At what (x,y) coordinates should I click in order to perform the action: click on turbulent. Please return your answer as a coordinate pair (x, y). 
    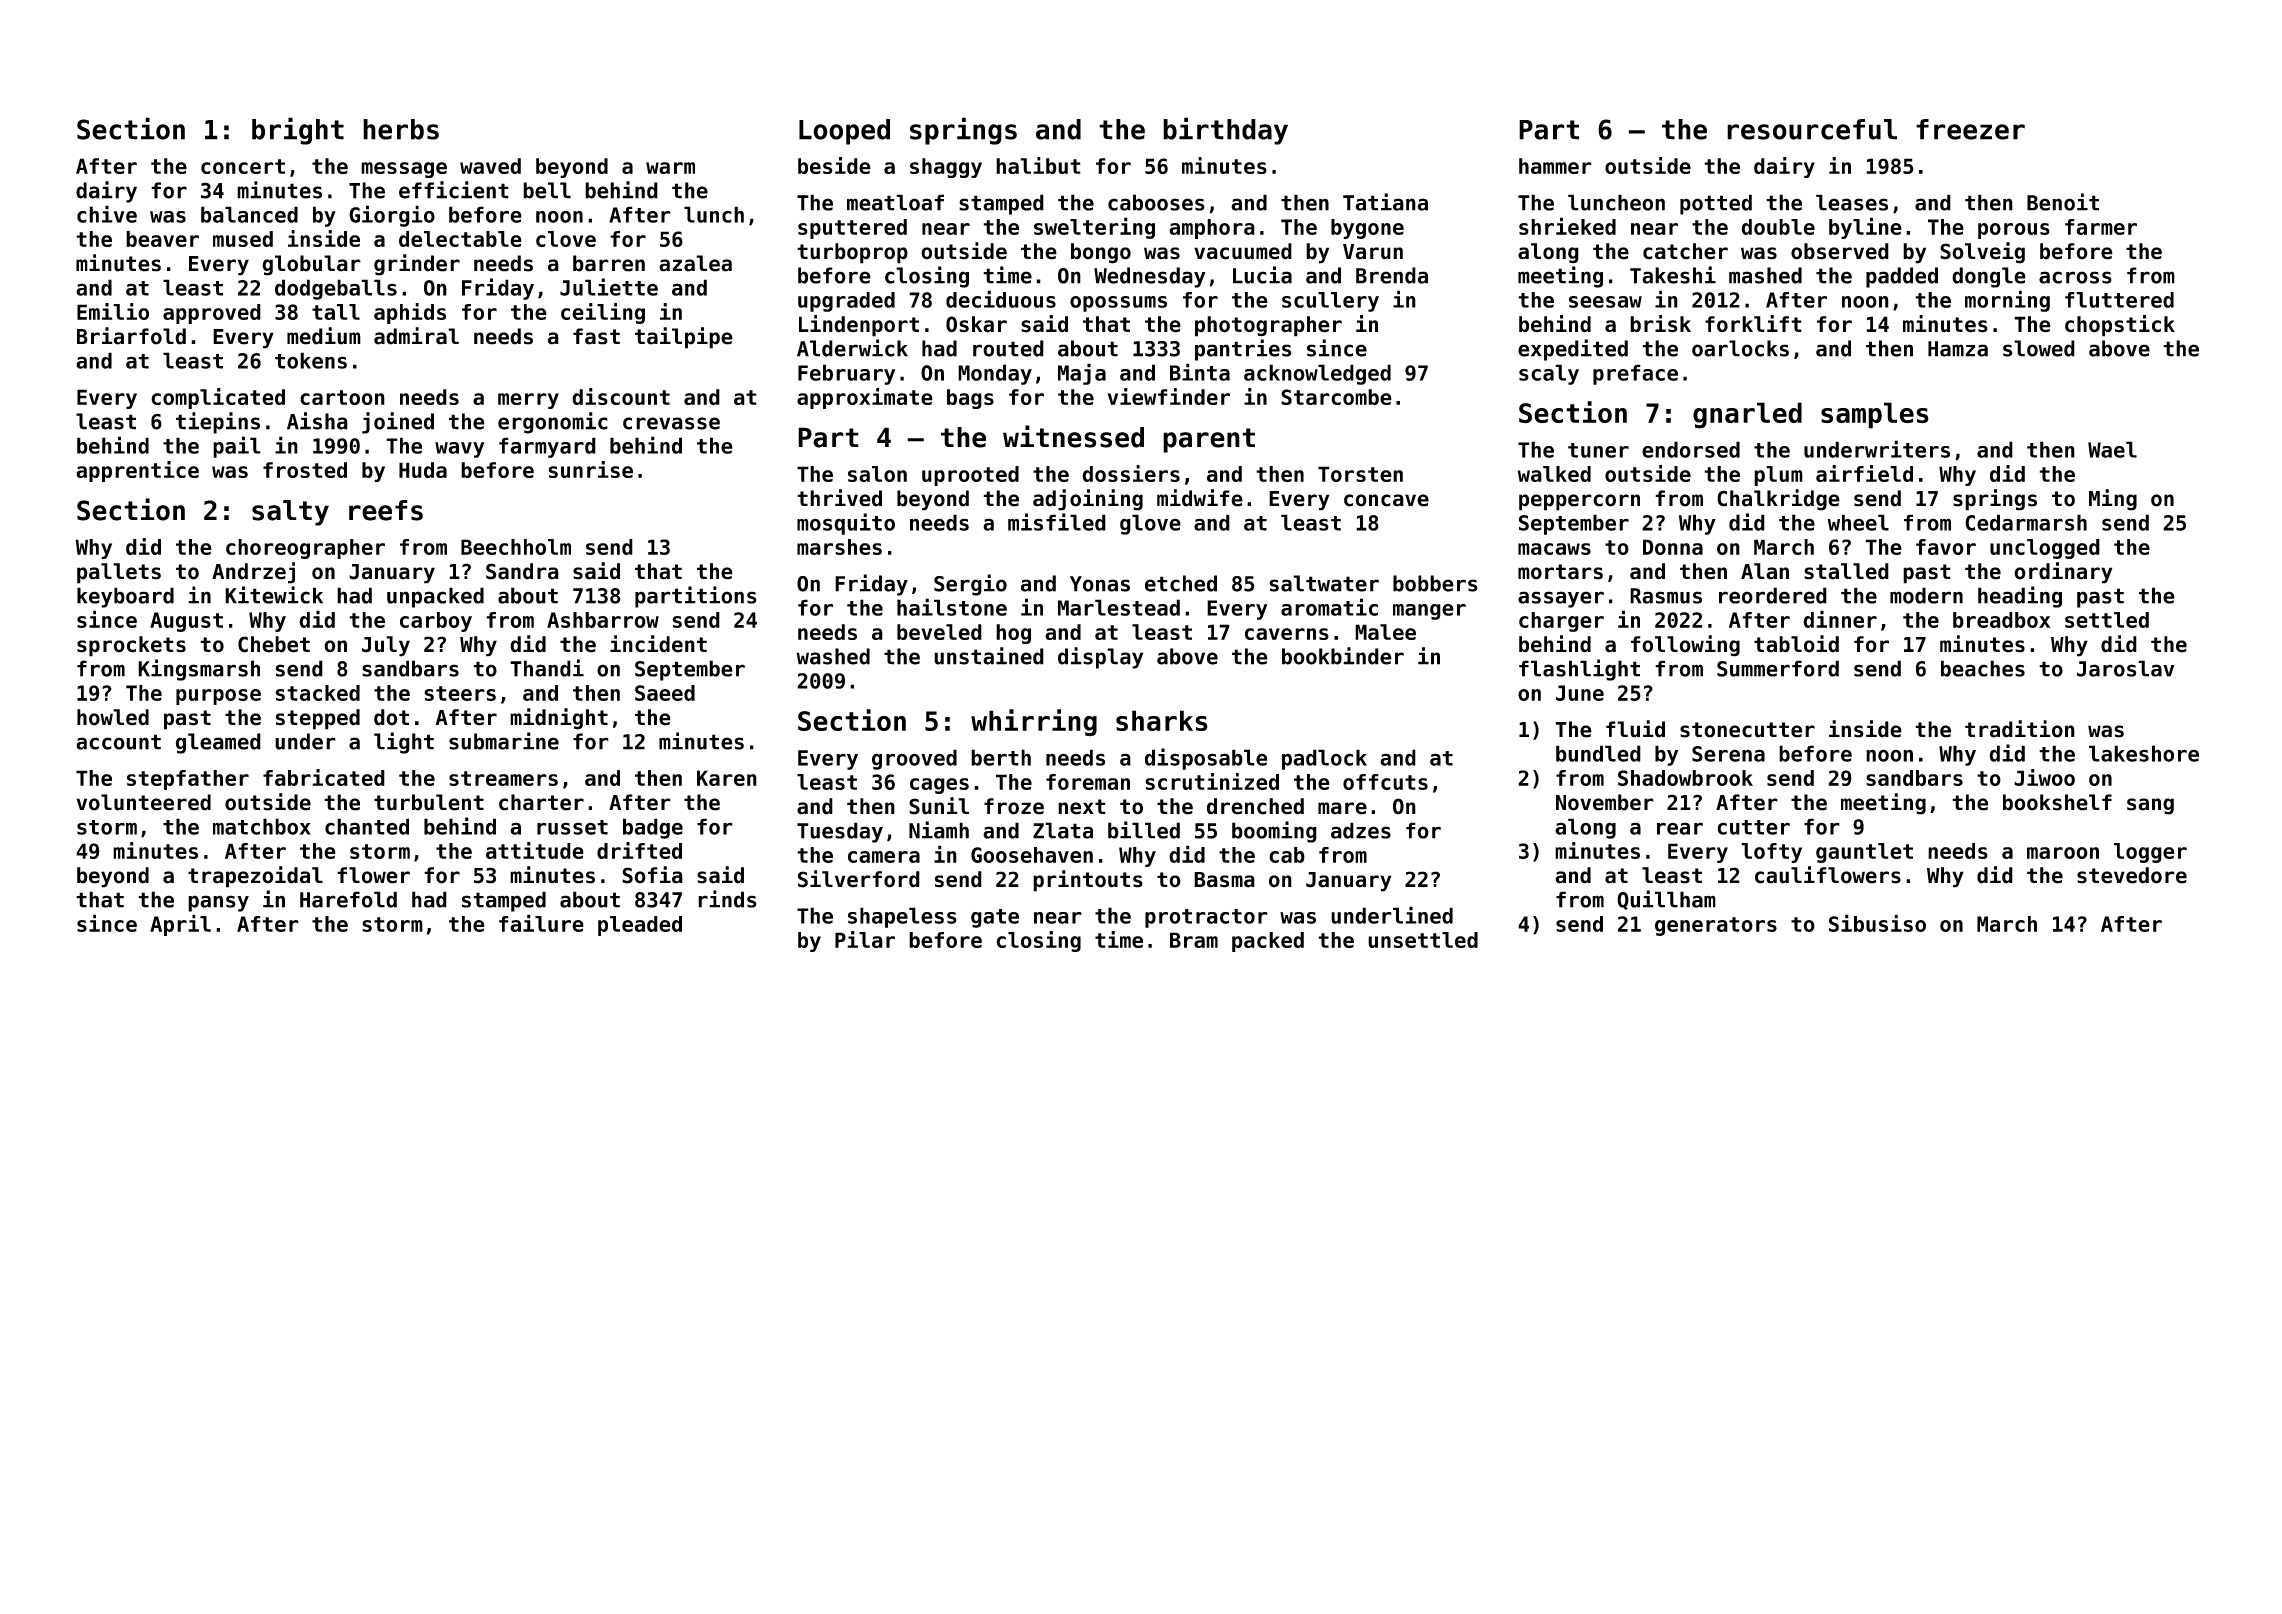
    Looking at the image, I should click on (429, 802).
